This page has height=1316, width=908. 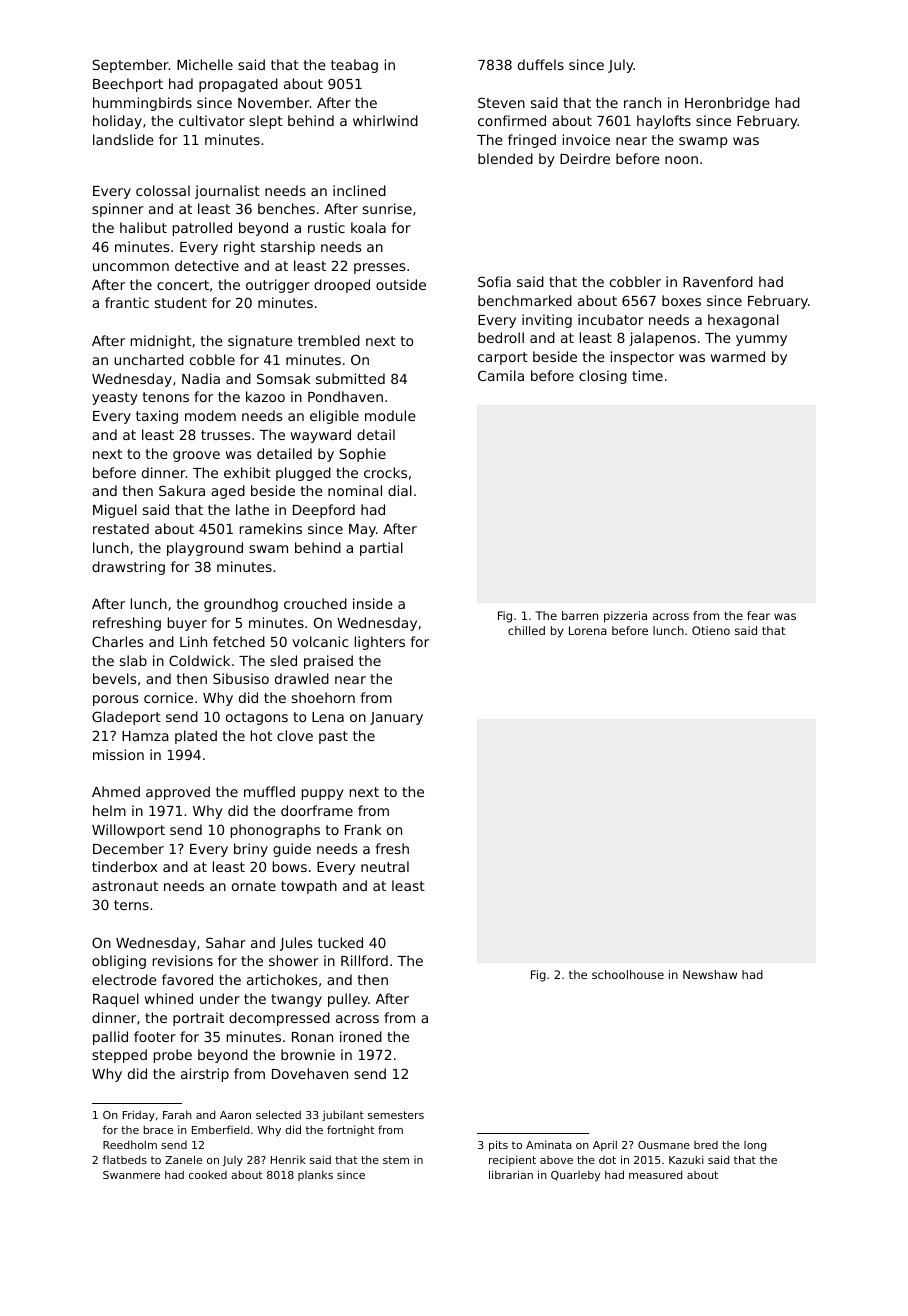 What do you see at coordinates (526, 630) in the page?
I see `chilled` at bounding box center [526, 630].
